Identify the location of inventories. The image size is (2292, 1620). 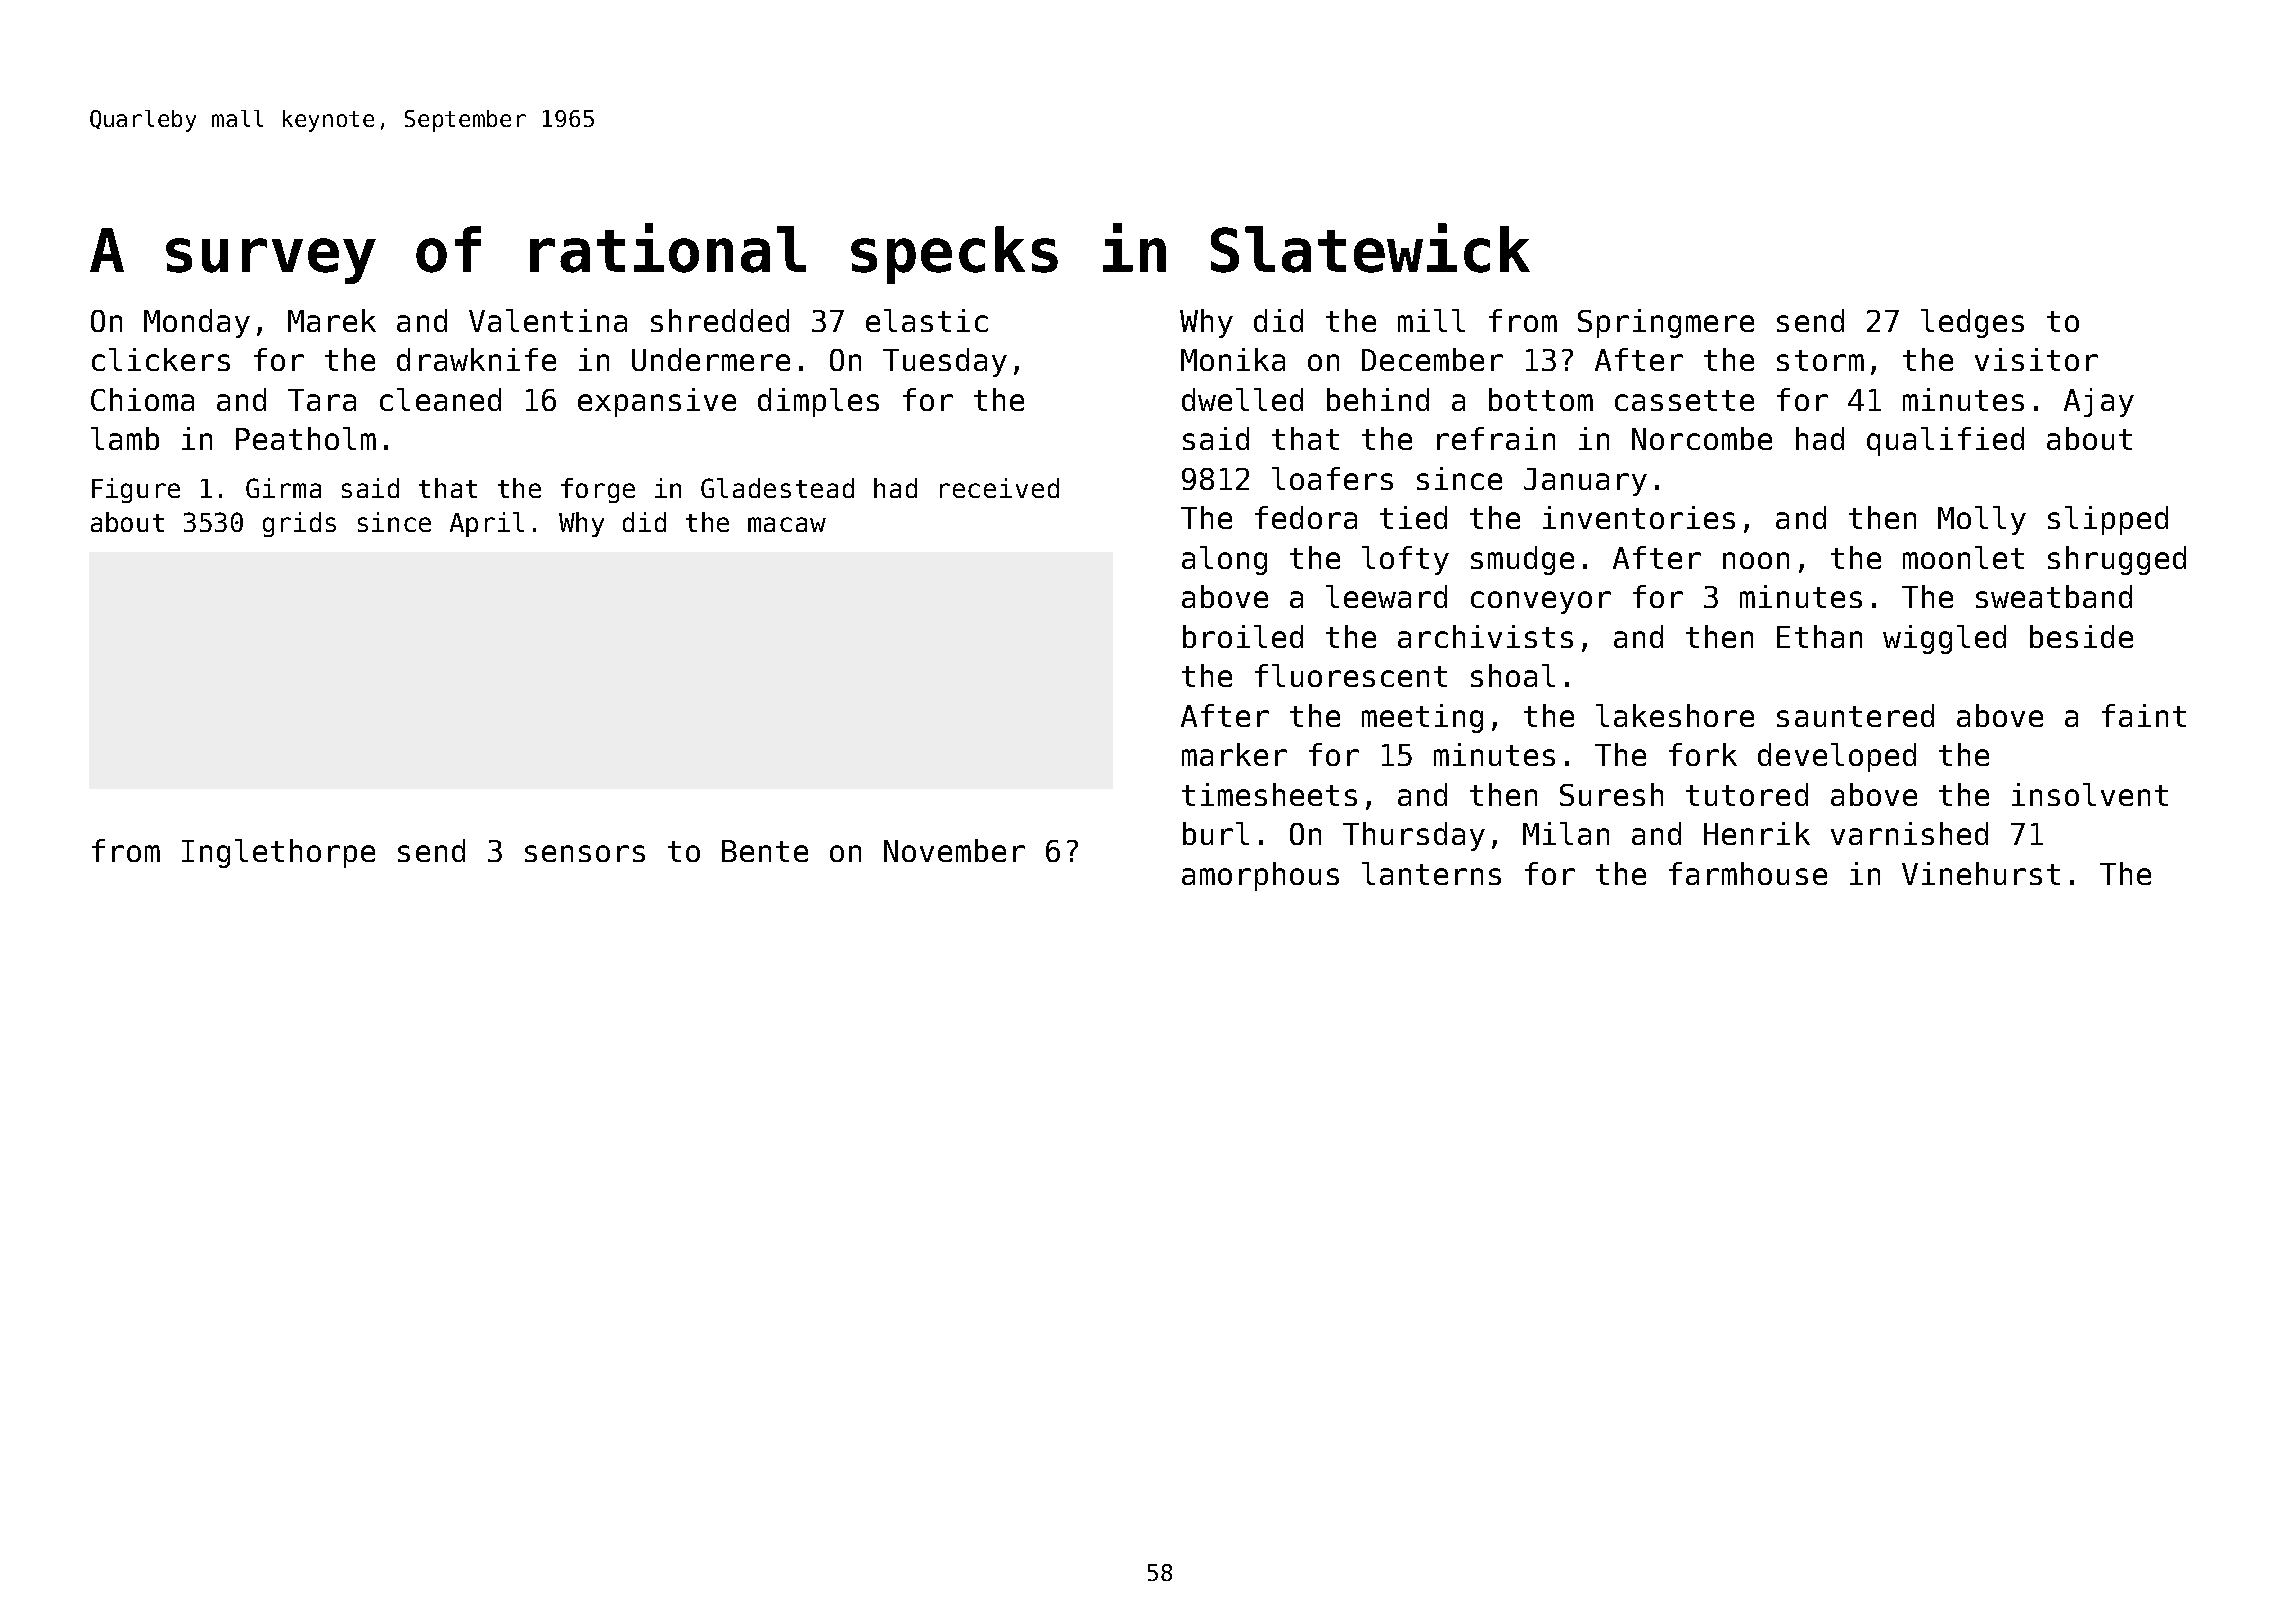
(1639, 517).
